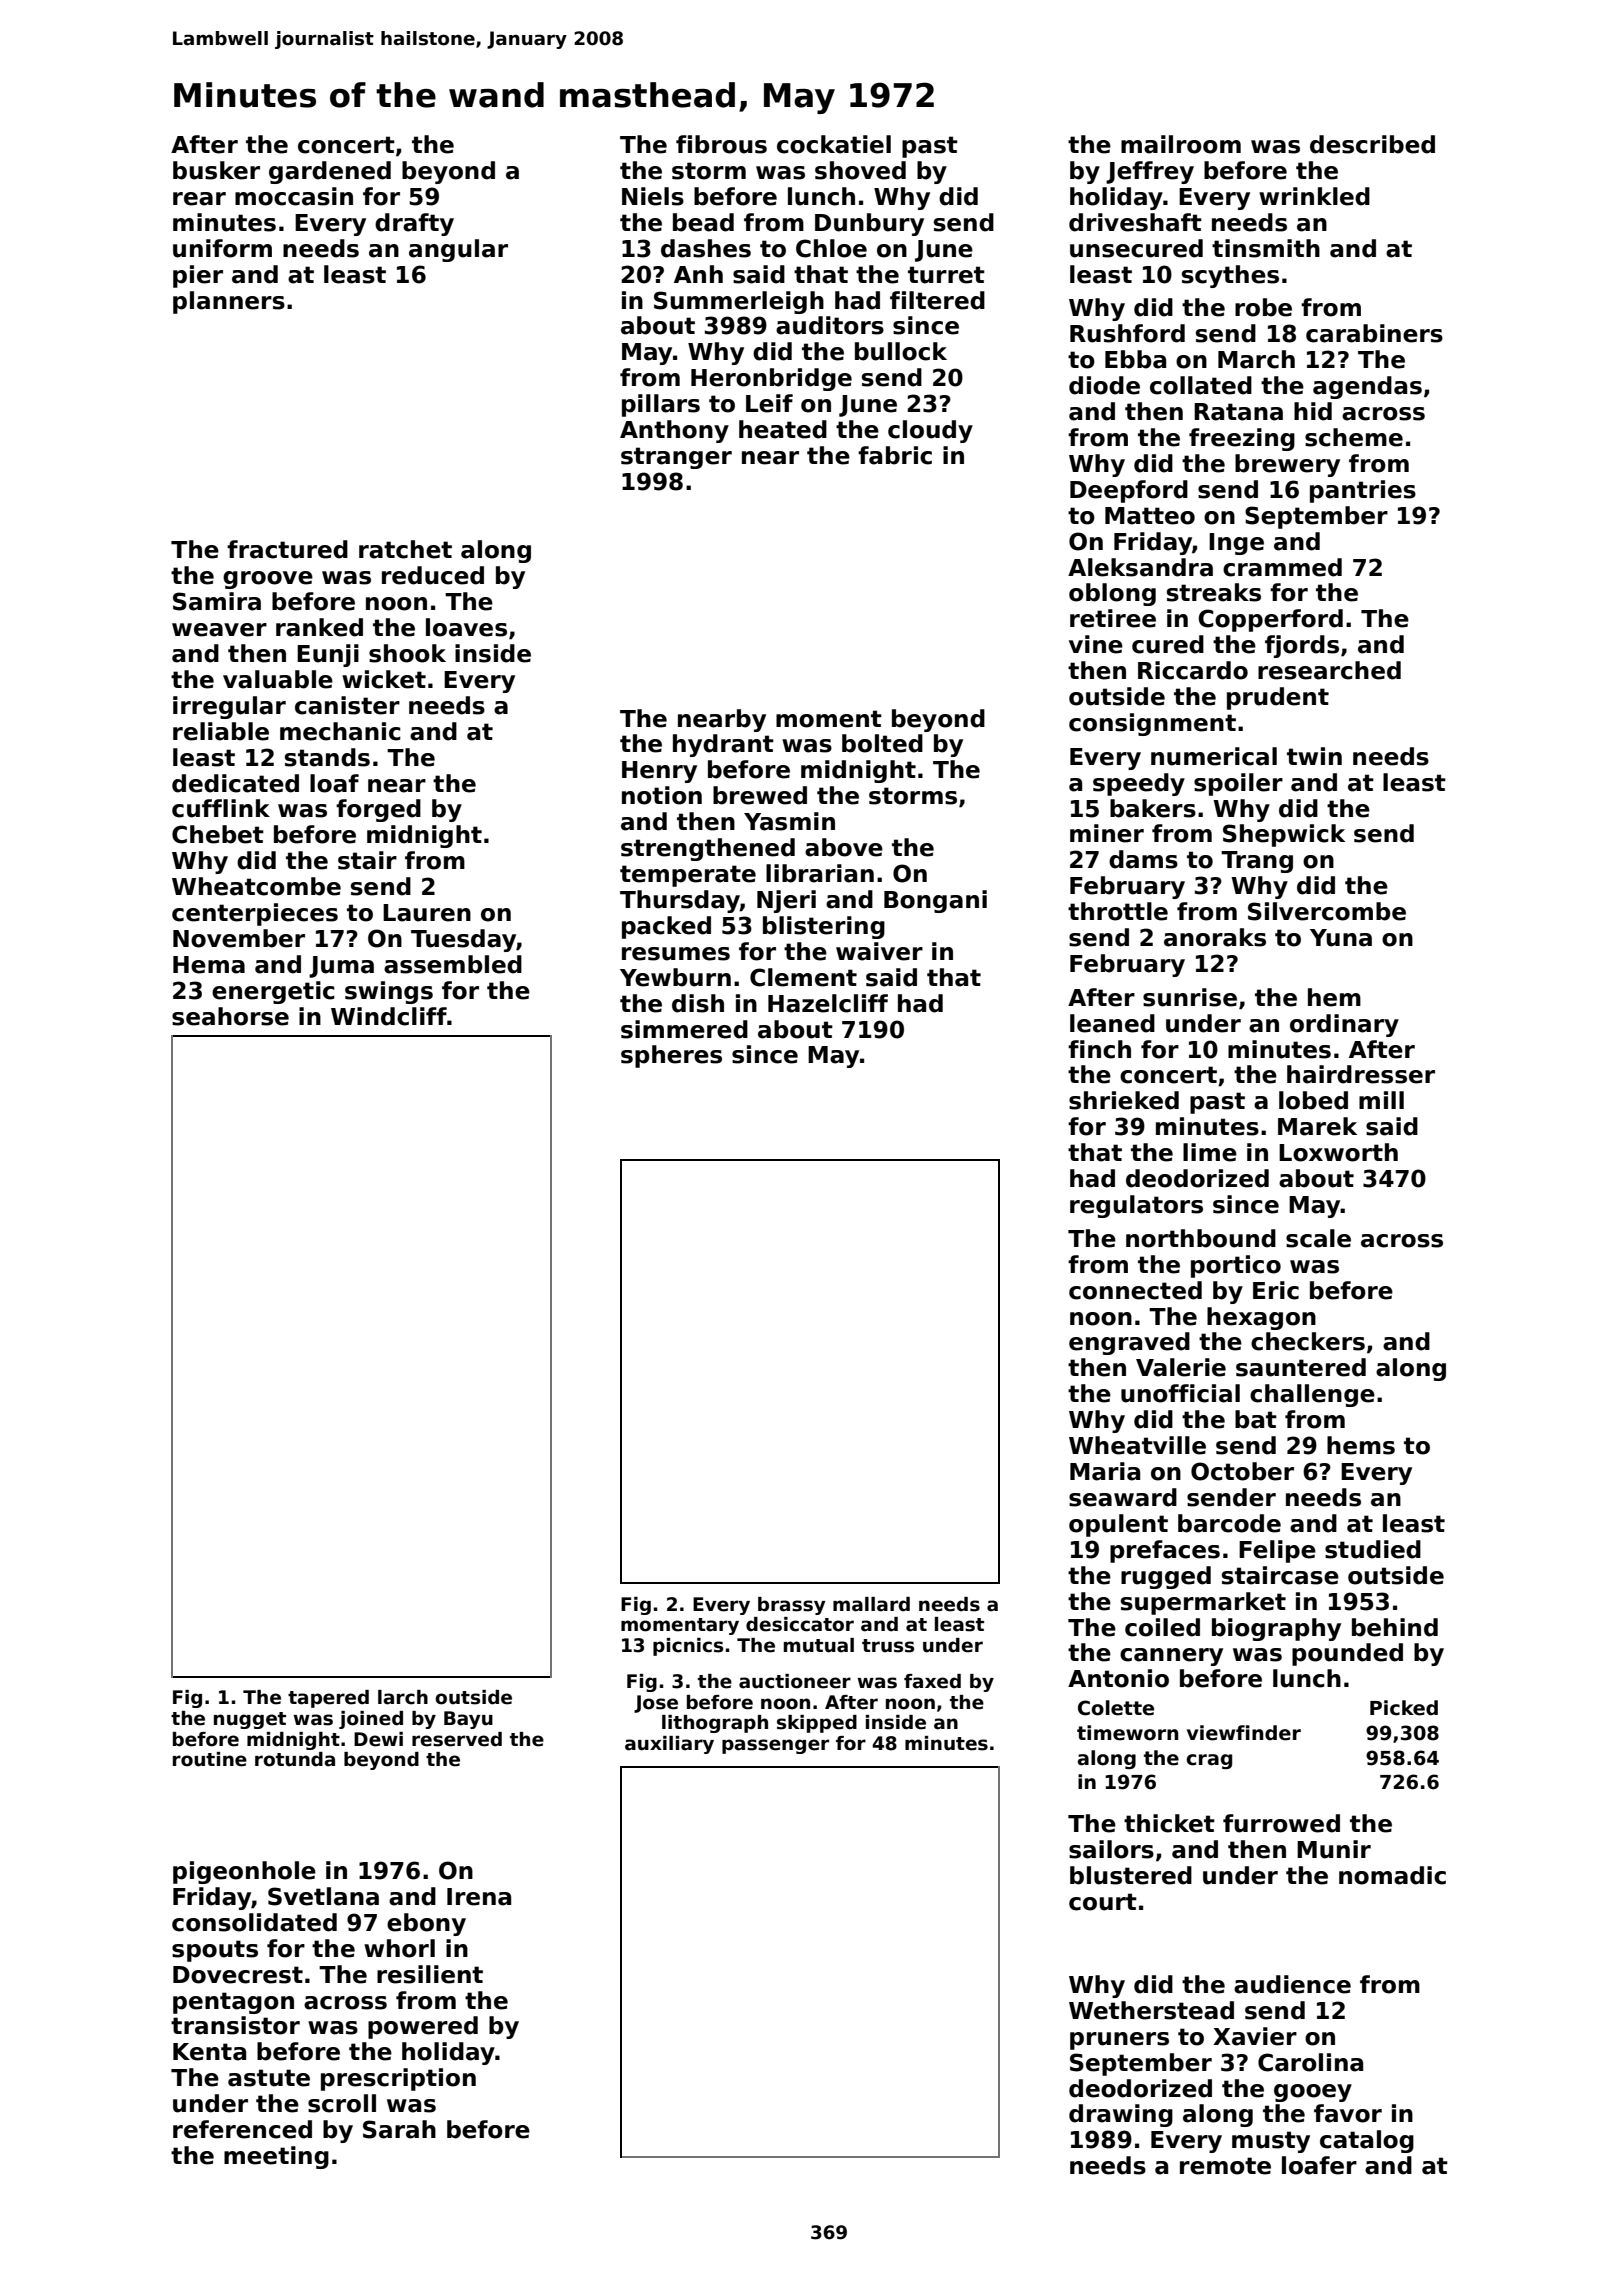 This screenshot has width=1620, height=2292. Describe the element at coordinates (423, 2027) in the screenshot. I see `powered` at that location.
